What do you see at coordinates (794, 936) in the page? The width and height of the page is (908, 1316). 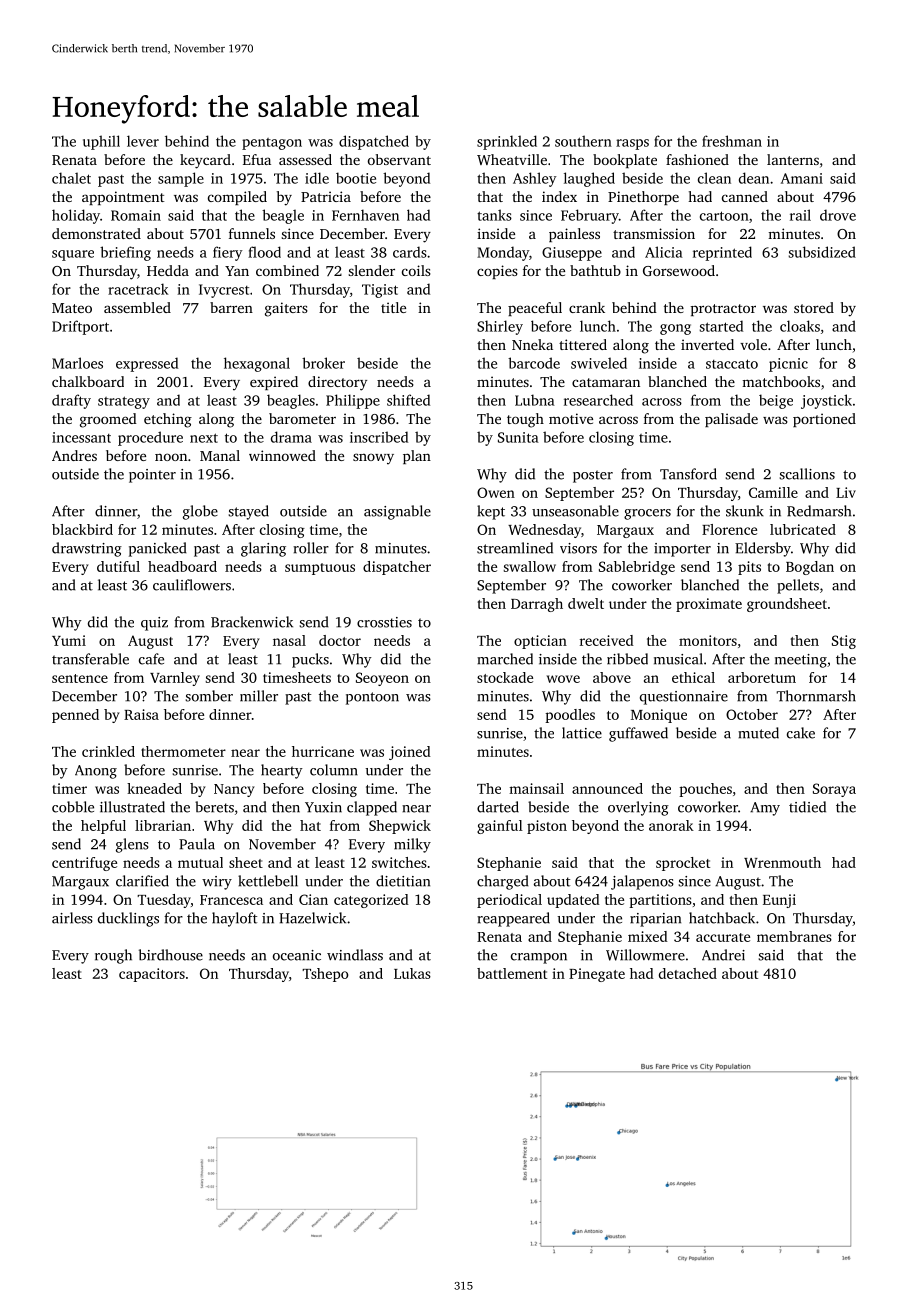 I see `membranes` at bounding box center [794, 936].
